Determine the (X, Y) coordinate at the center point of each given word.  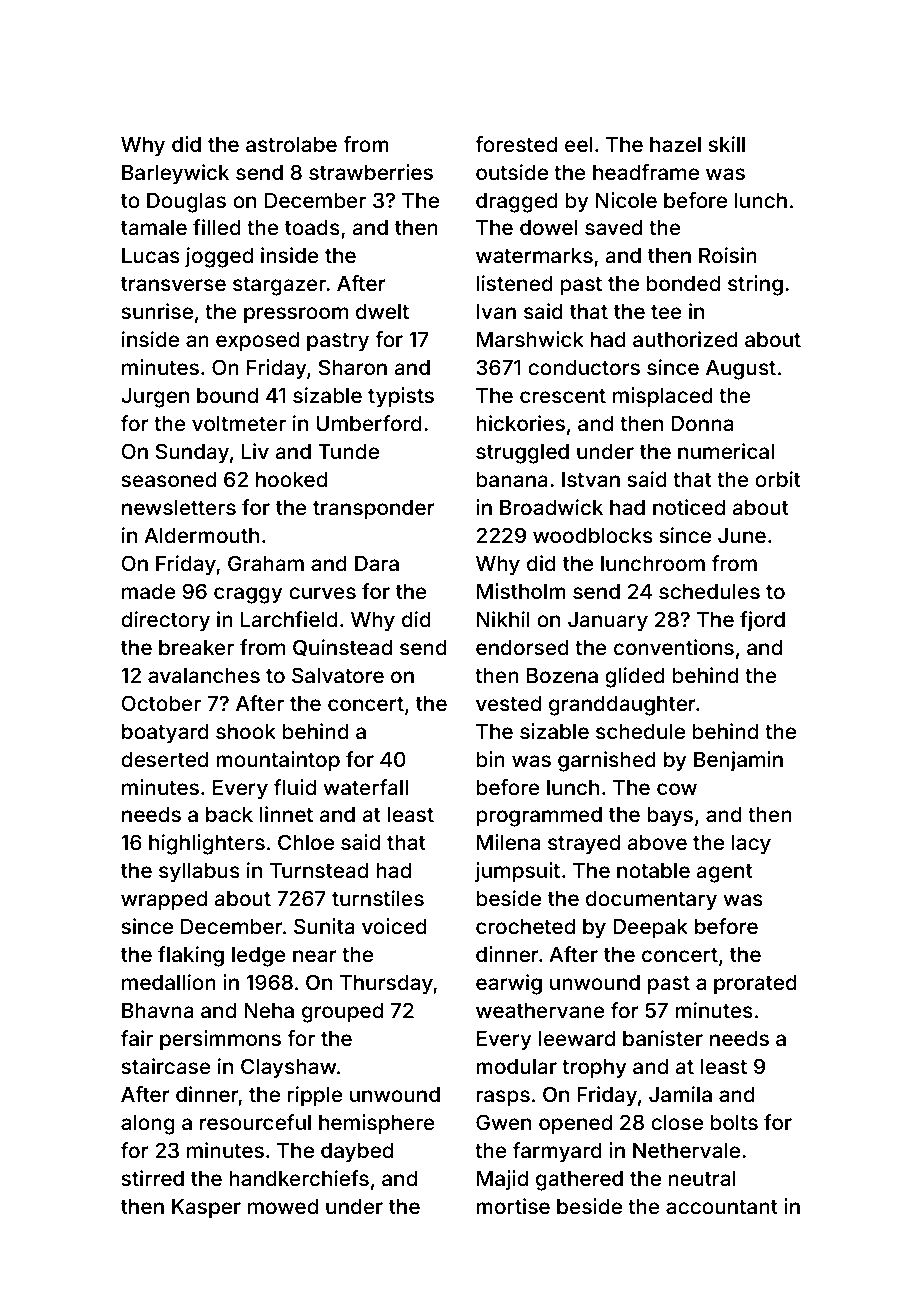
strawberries (371, 172)
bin (490, 759)
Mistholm (521, 591)
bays (670, 817)
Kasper (206, 1209)
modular (516, 1066)
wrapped (164, 901)
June (742, 535)
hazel (675, 145)
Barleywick (175, 174)
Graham (266, 563)
